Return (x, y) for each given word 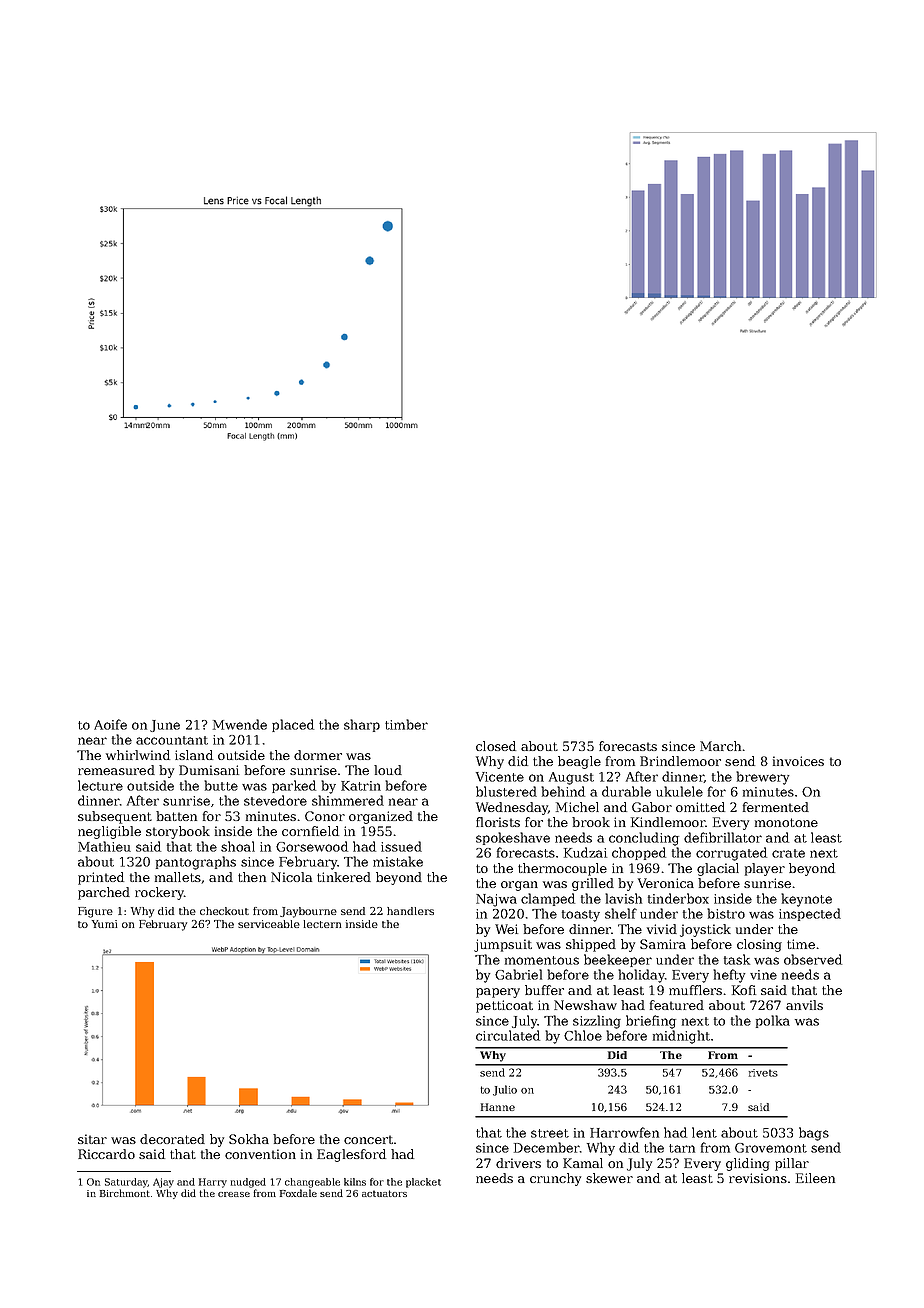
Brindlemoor (680, 761)
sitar (92, 1139)
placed (293, 725)
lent (704, 1132)
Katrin (361, 786)
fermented (776, 807)
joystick (705, 930)
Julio (505, 1090)
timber (406, 724)
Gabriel (518, 974)
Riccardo (106, 1154)
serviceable (269, 924)
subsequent (115, 817)
